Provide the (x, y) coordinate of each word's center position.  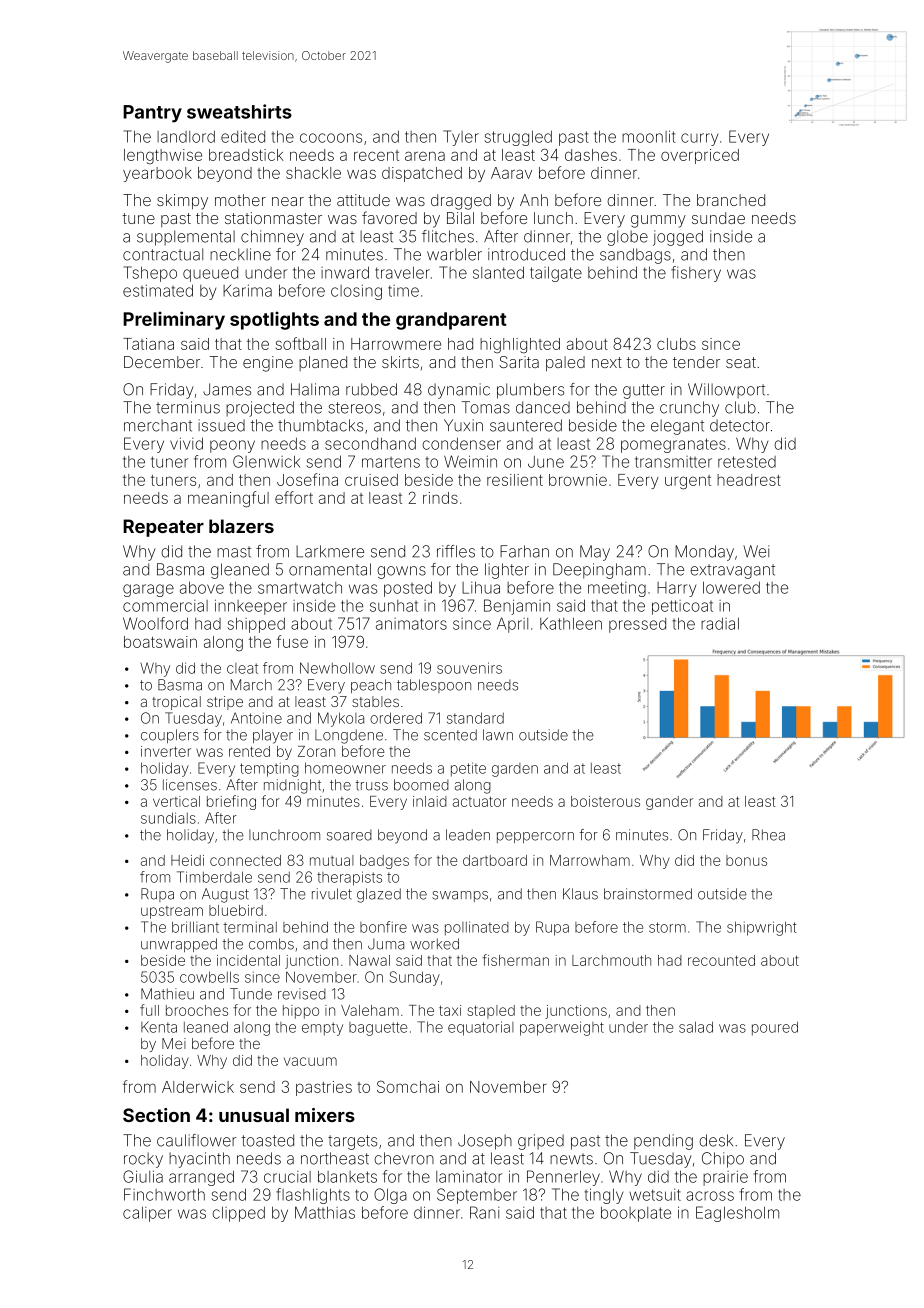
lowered (731, 587)
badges (384, 862)
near (288, 201)
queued (210, 274)
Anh (534, 200)
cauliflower (197, 1140)
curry (699, 139)
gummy (658, 221)
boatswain (160, 642)
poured (775, 1028)
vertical (176, 801)
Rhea (768, 835)
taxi (450, 1010)
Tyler (461, 138)
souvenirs (469, 668)
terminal (250, 927)
